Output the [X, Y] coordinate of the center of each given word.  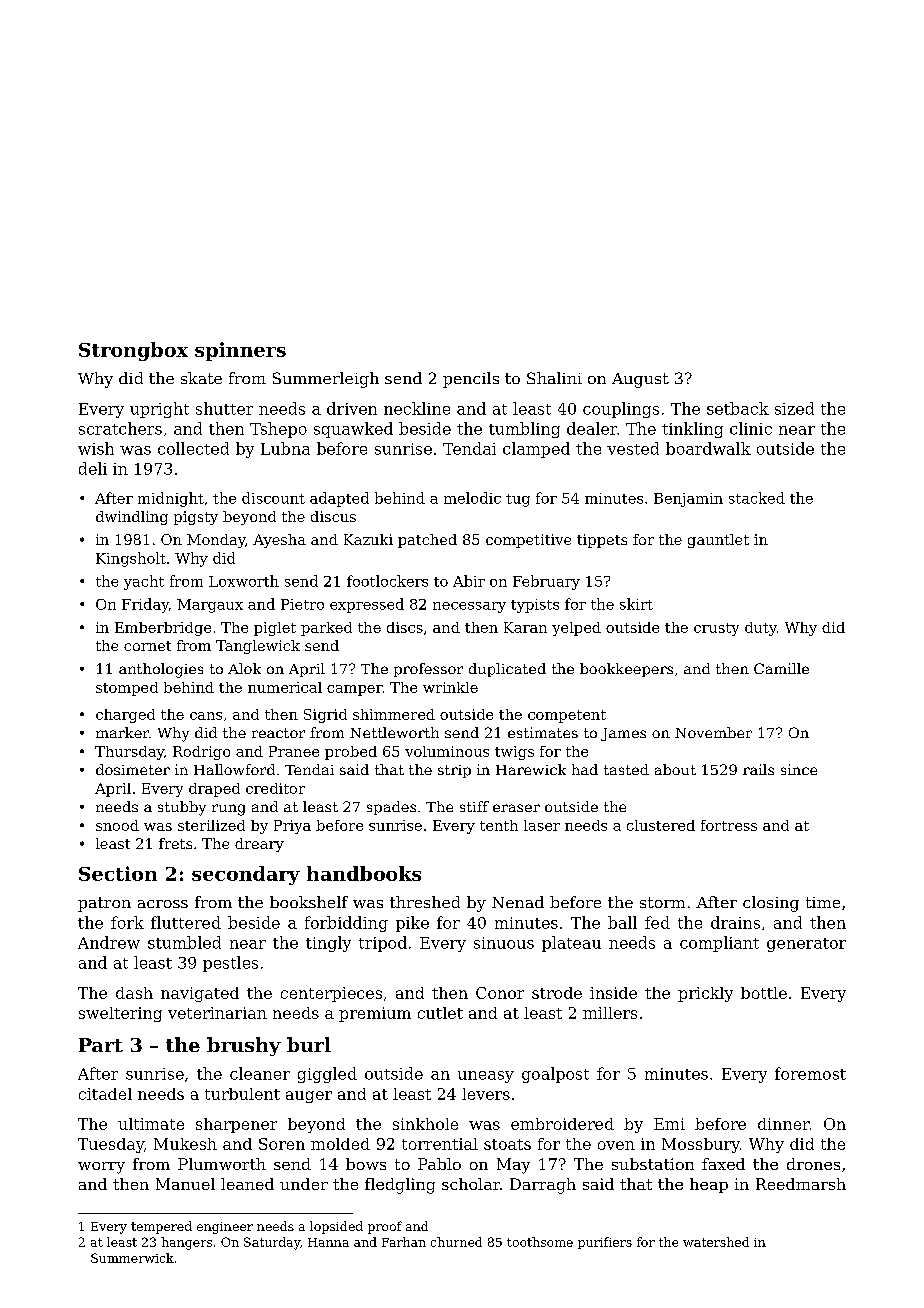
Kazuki [368, 539]
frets [175, 843]
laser [542, 825]
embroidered [562, 1124]
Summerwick [132, 1258]
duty [761, 629]
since [799, 769]
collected [193, 448]
